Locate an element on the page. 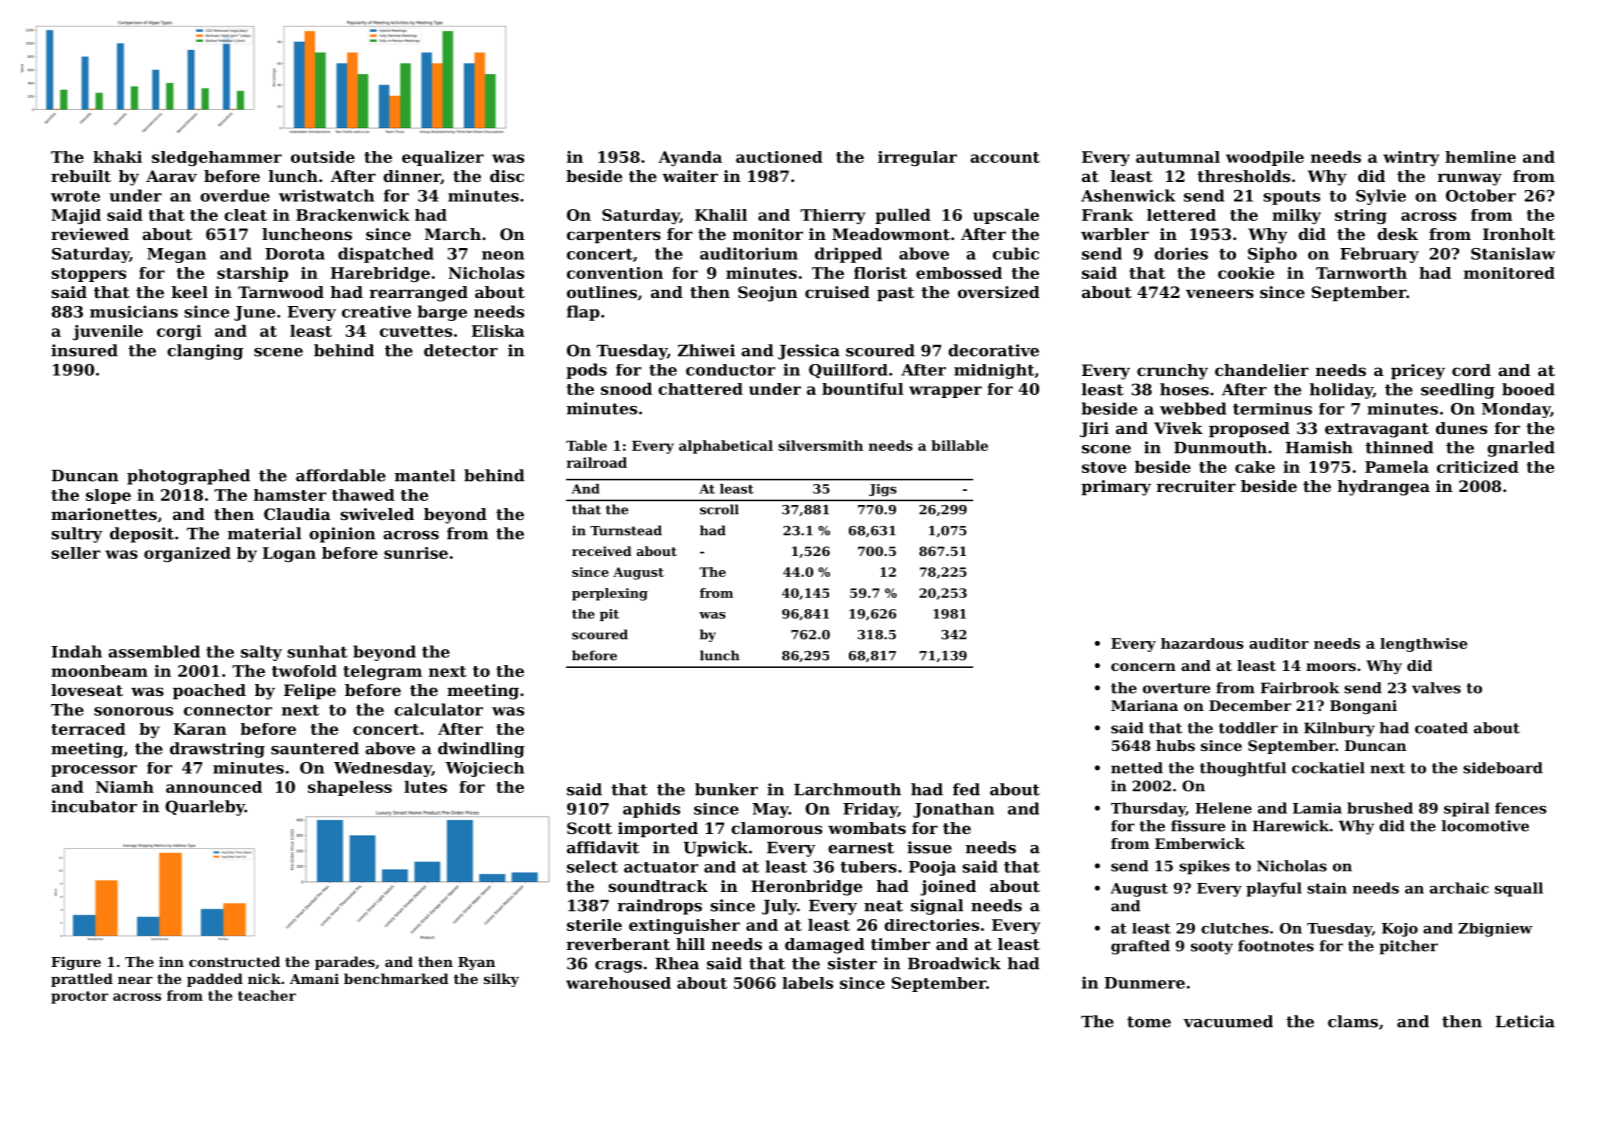  bunker is located at coordinates (726, 789).
